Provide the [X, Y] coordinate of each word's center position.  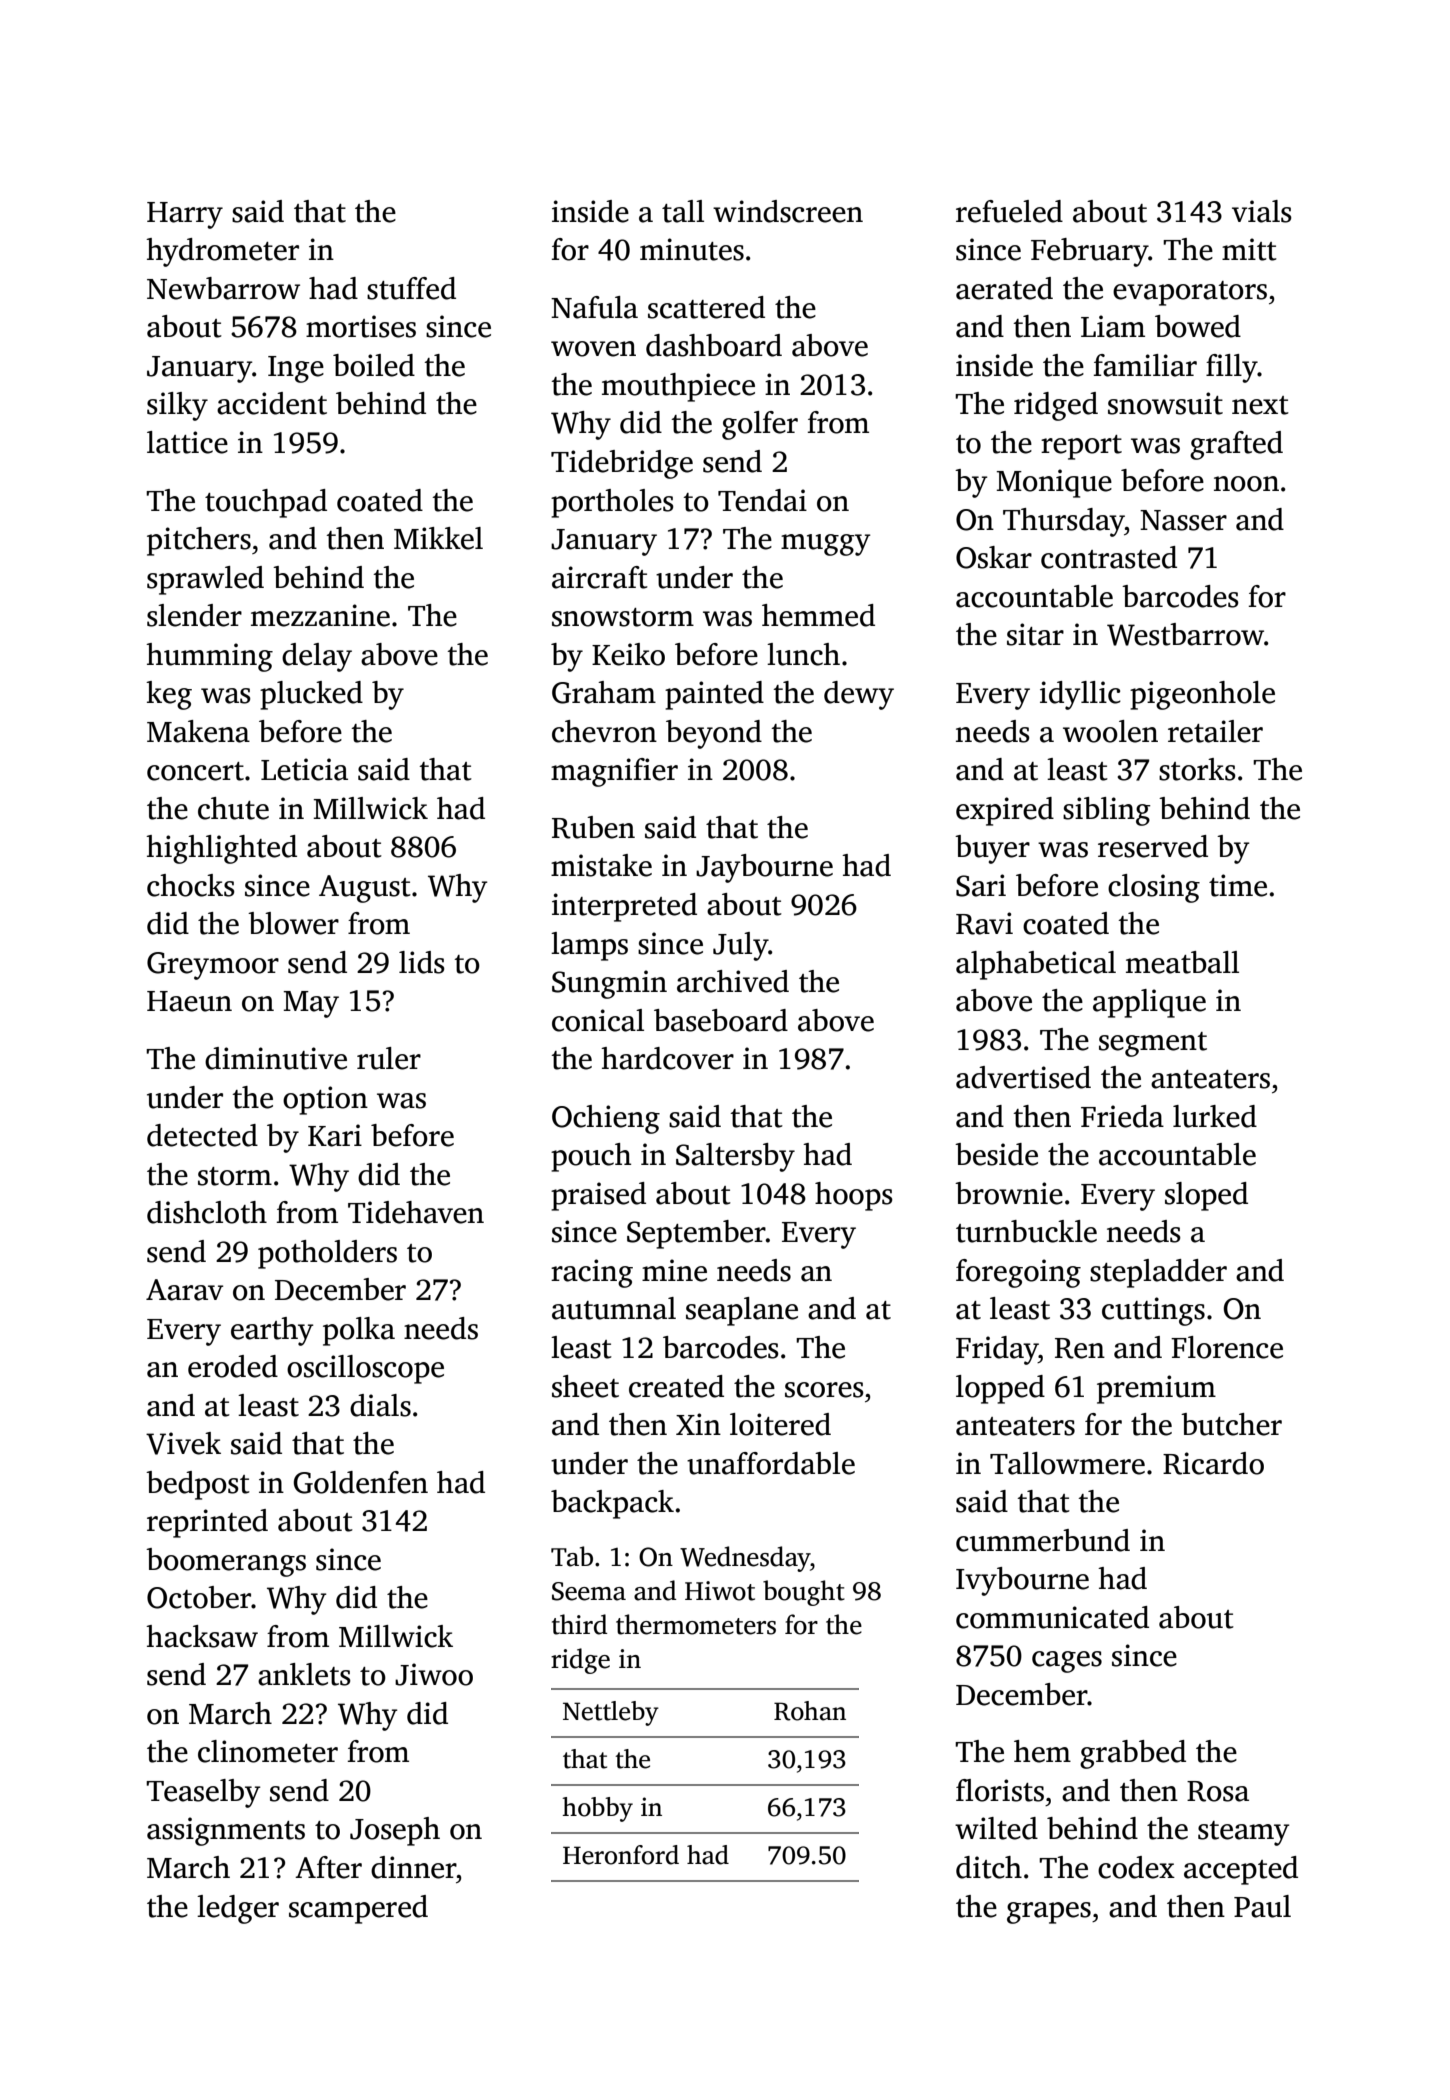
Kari [335, 1135]
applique [1149, 1003]
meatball [1182, 962]
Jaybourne [764, 868]
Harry [185, 215]
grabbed [1133, 1754]
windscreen [788, 211]
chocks [191, 885]
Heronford [621, 1855]
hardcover [667, 1058]
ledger [238, 1909]
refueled [1009, 211]
